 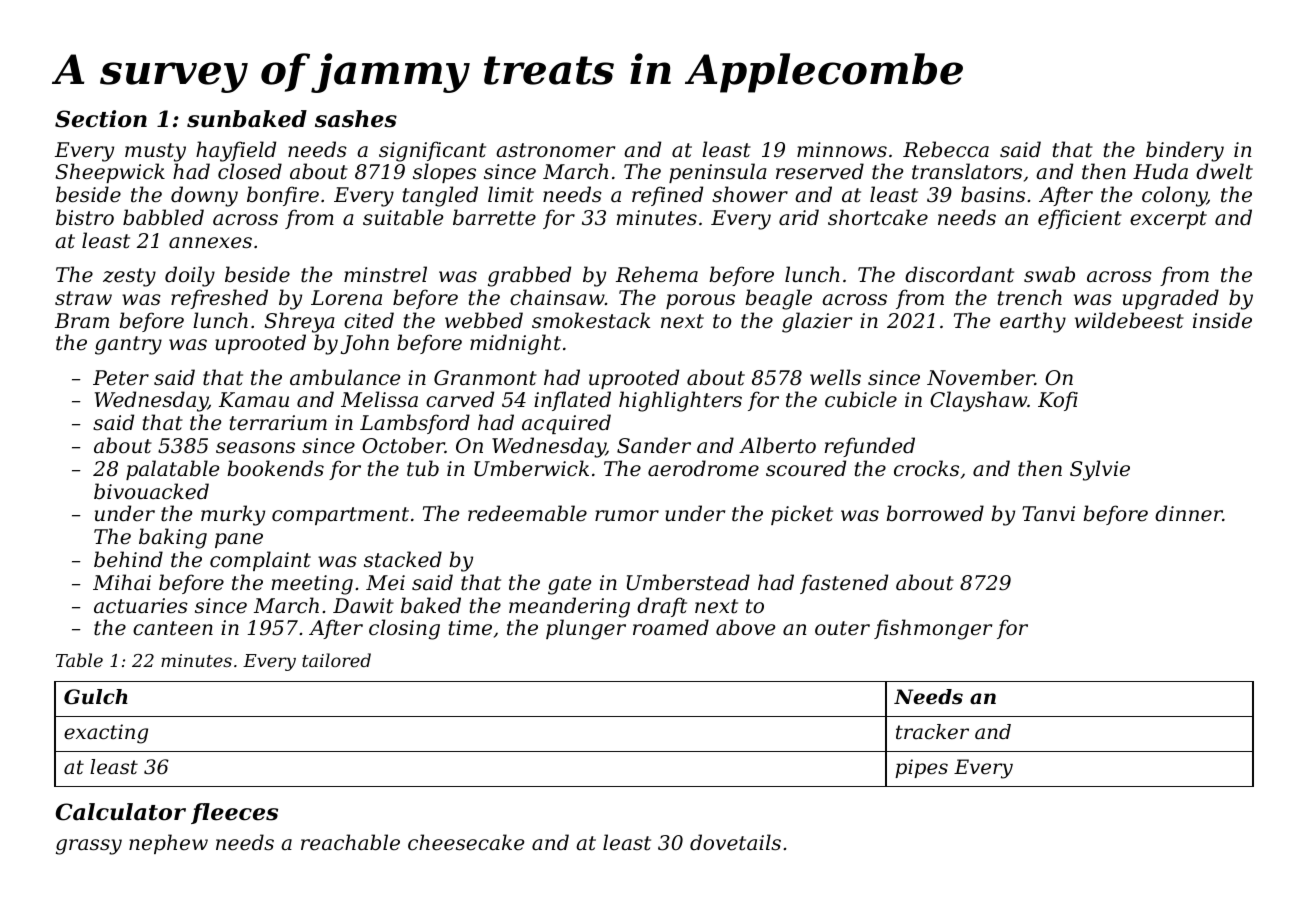 I want to click on sashes, so click(x=356, y=119).
